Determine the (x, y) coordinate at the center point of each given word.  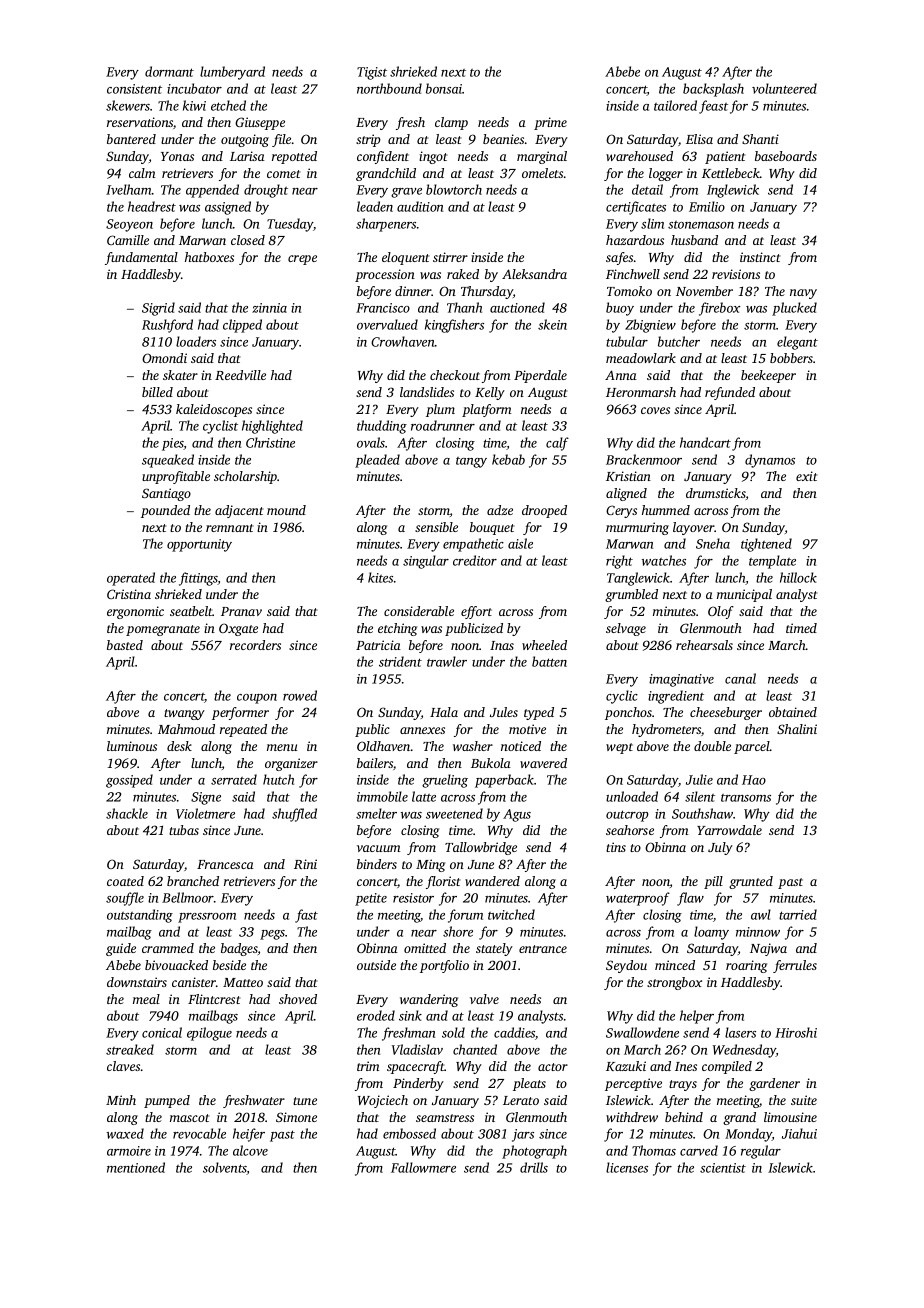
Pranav (241, 611)
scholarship (245, 477)
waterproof (638, 899)
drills (534, 1167)
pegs (272, 935)
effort (476, 612)
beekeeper (768, 376)
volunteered (784, 88)
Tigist (372, 73)
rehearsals (704, 645)
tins (616, 847)
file (281, 140)
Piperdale (540, 376)
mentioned (136, 1167)
